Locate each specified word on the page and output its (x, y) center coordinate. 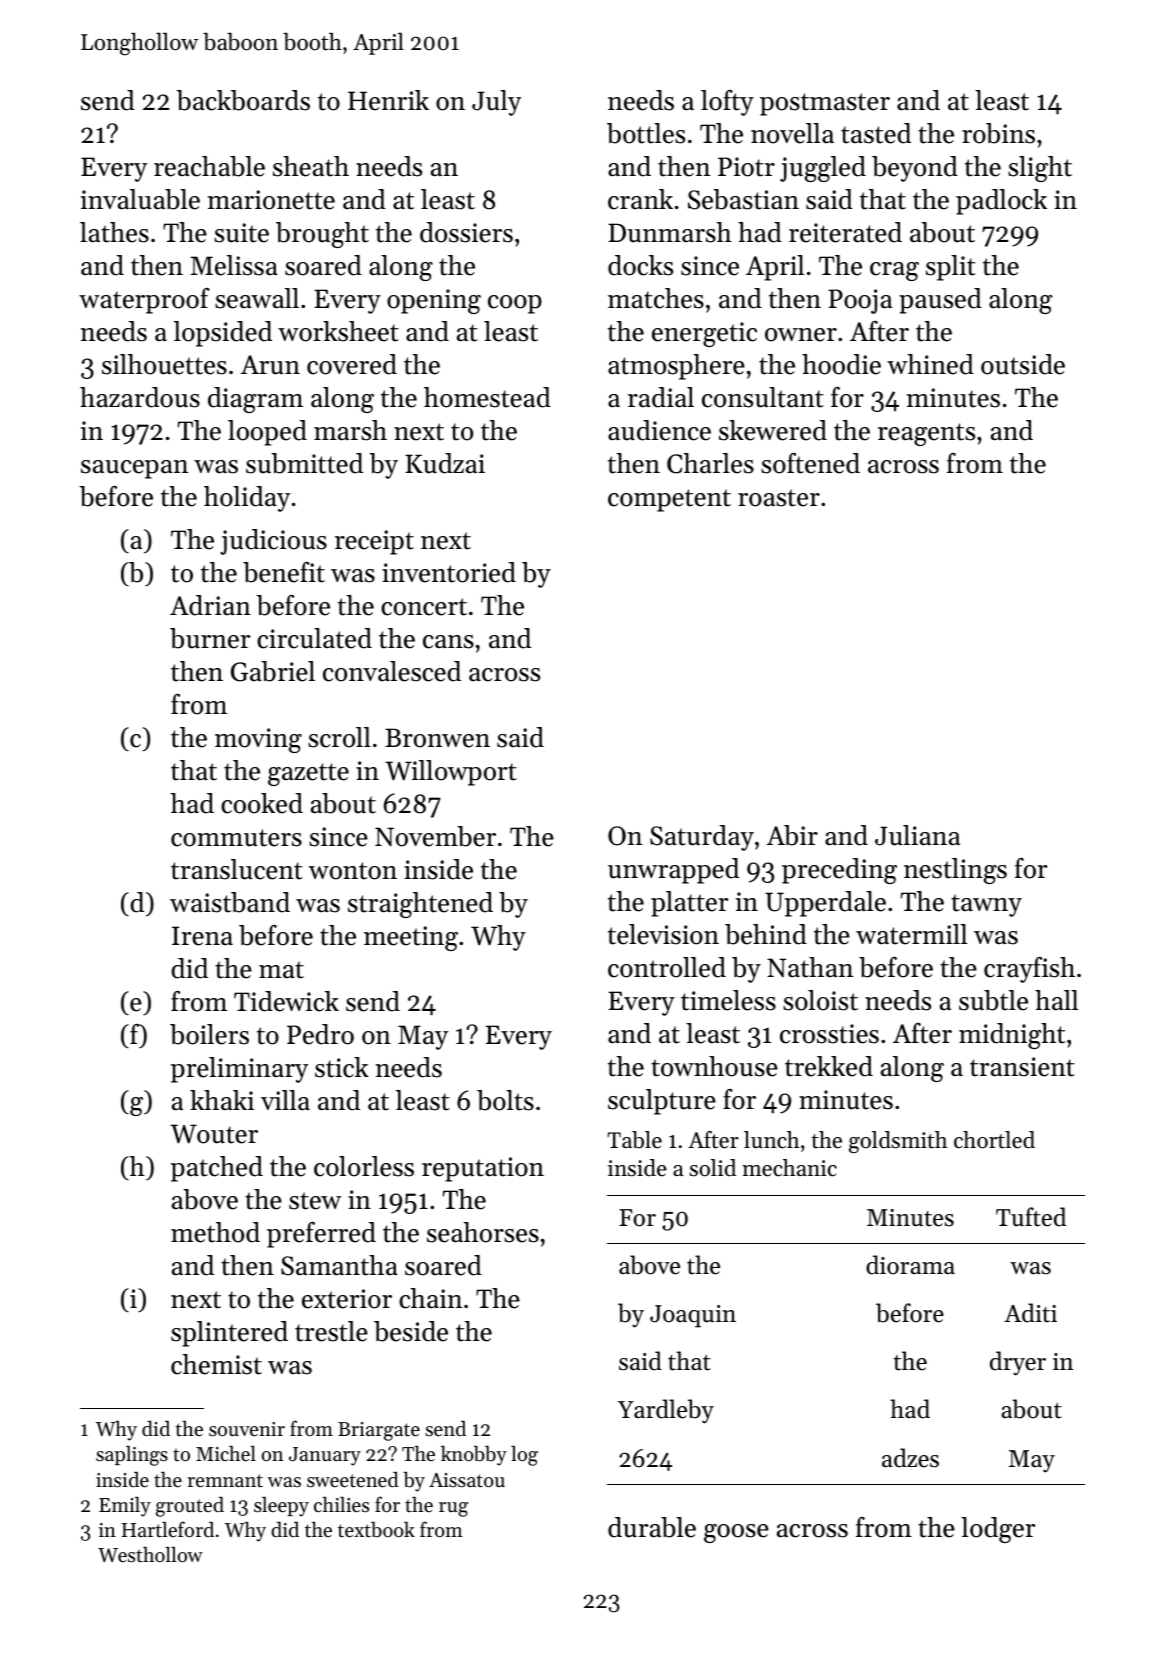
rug (453, 1509)
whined (930, 364)
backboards (243, 100)
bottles (646, 133)
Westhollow (150, 1554)
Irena (202, 936)
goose (736, 1533)
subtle (993, 1000)
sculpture (662, 1102)
